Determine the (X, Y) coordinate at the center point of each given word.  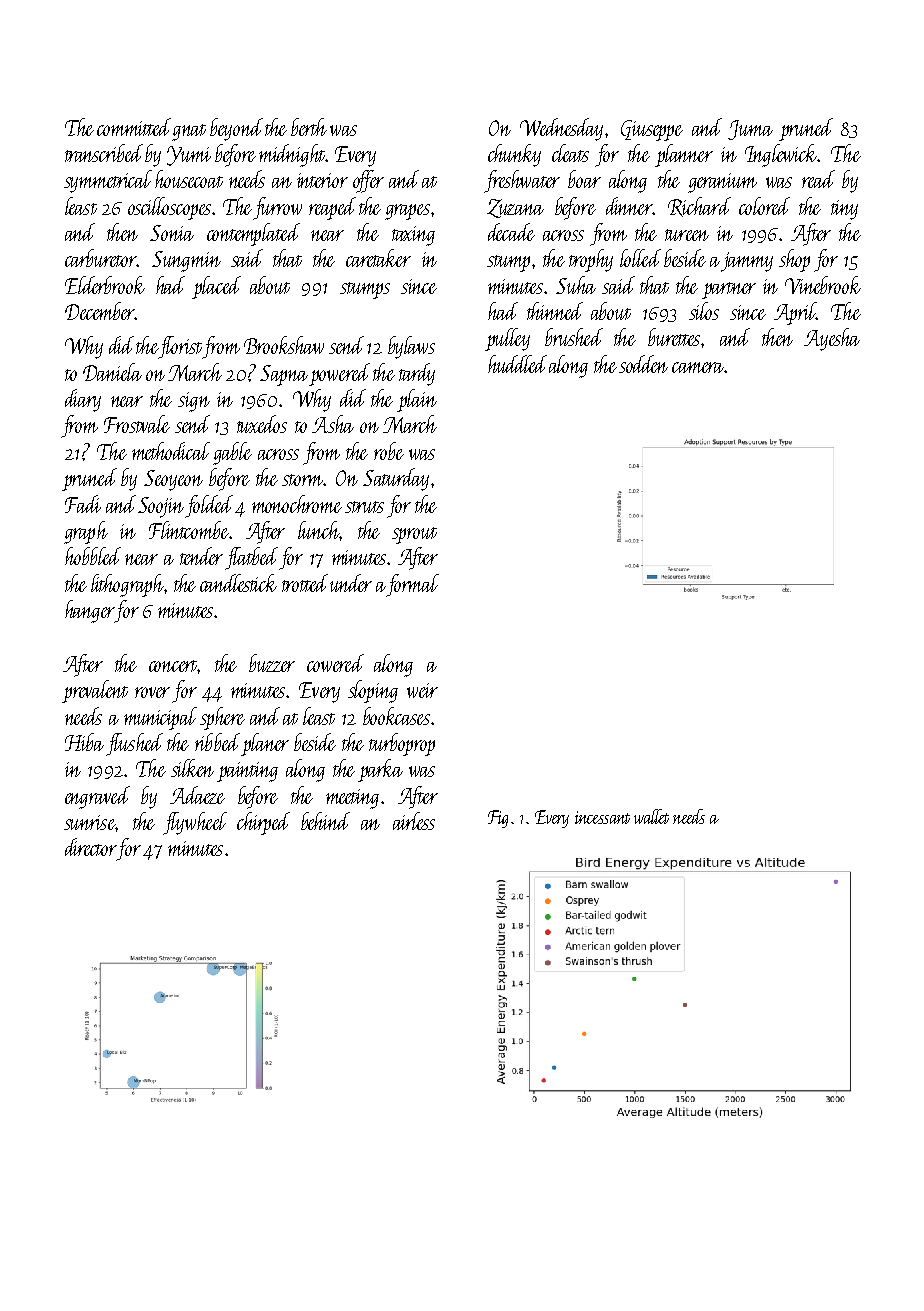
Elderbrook (105, 285)
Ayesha (832, 339)
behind (325, 821)
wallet (651, 816)
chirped (263, 823)
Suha (576, 285)
